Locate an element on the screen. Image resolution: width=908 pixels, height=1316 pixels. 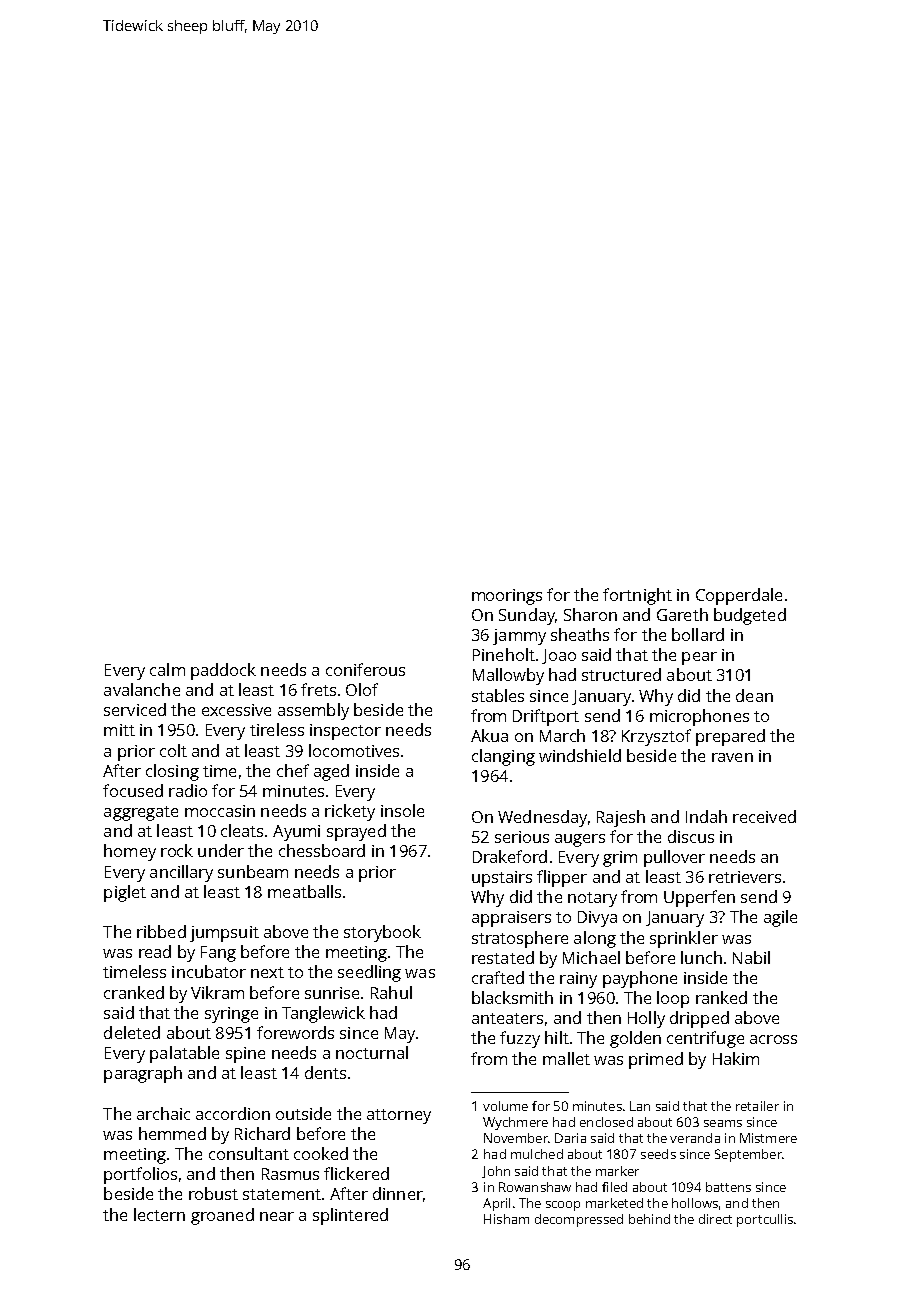
Copperdale is located at coordinates (739, 596).
